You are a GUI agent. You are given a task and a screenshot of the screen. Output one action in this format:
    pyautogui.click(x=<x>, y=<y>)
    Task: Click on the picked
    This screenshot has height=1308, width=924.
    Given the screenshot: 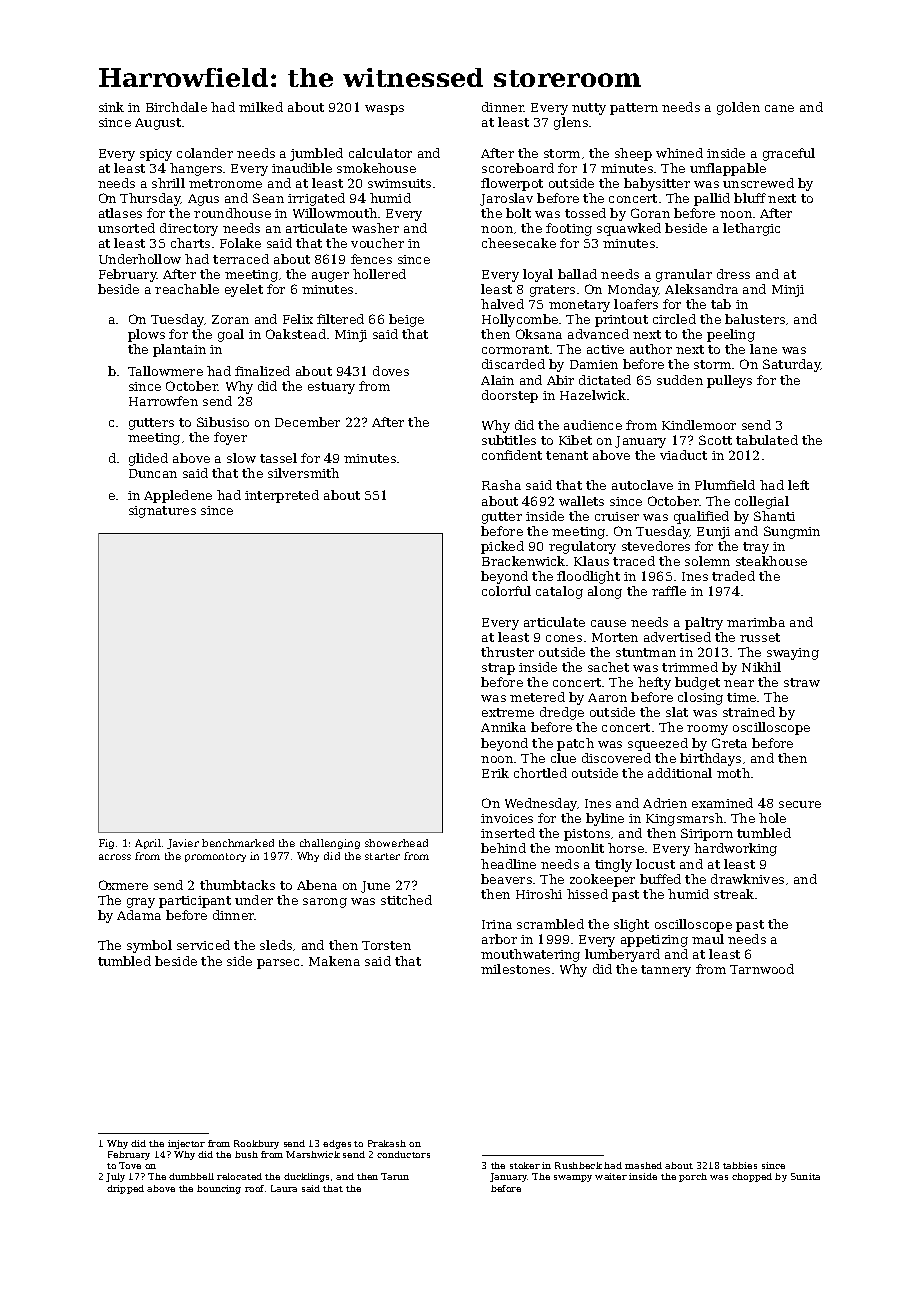 What is the action you would take?
    pyautogui.click(x=502, y=547)
